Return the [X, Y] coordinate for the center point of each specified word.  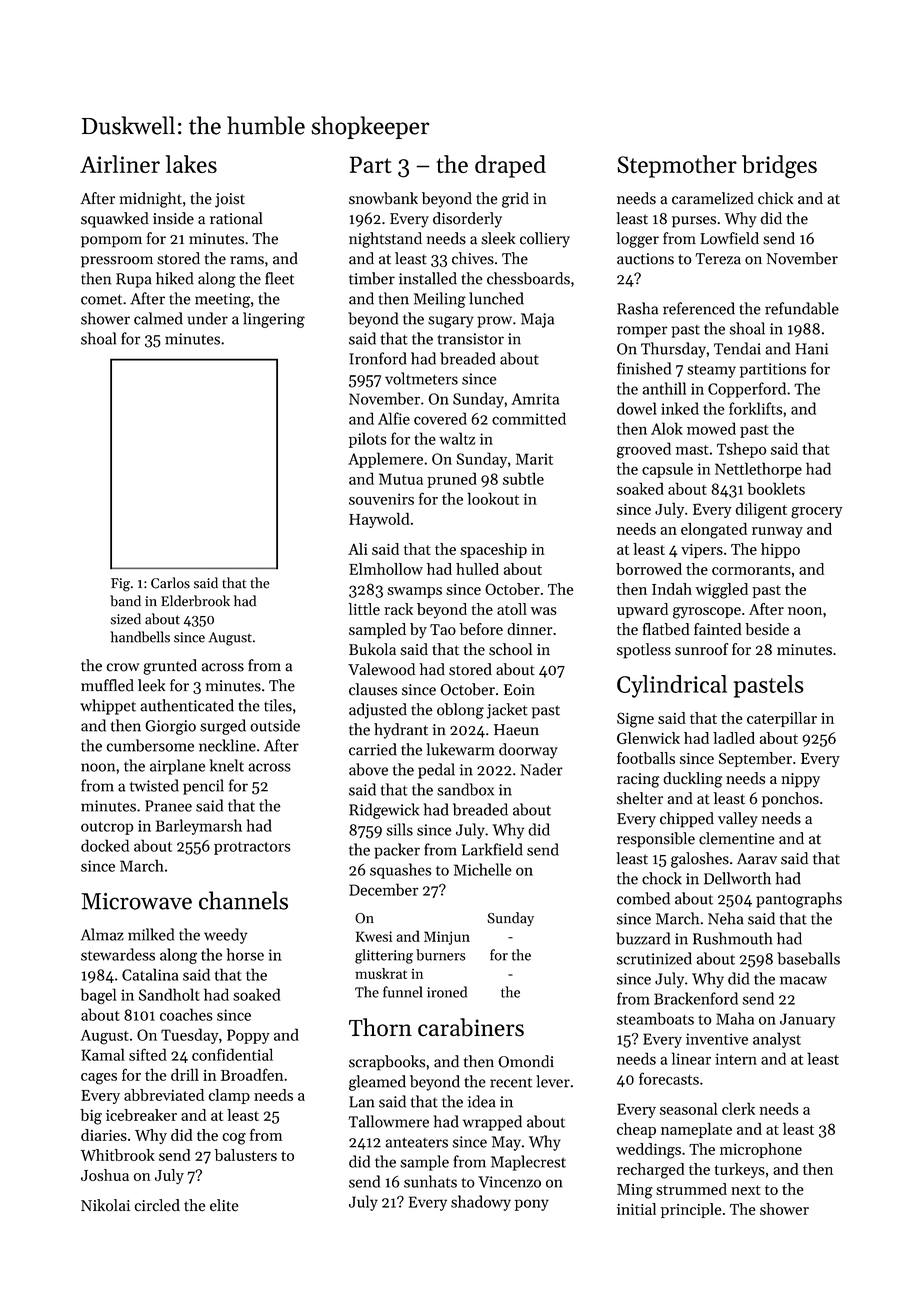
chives [473, 258]
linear [691, 1058]
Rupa [134, 280]
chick [776, 198]
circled [157, 1205]
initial [636, 1209]
